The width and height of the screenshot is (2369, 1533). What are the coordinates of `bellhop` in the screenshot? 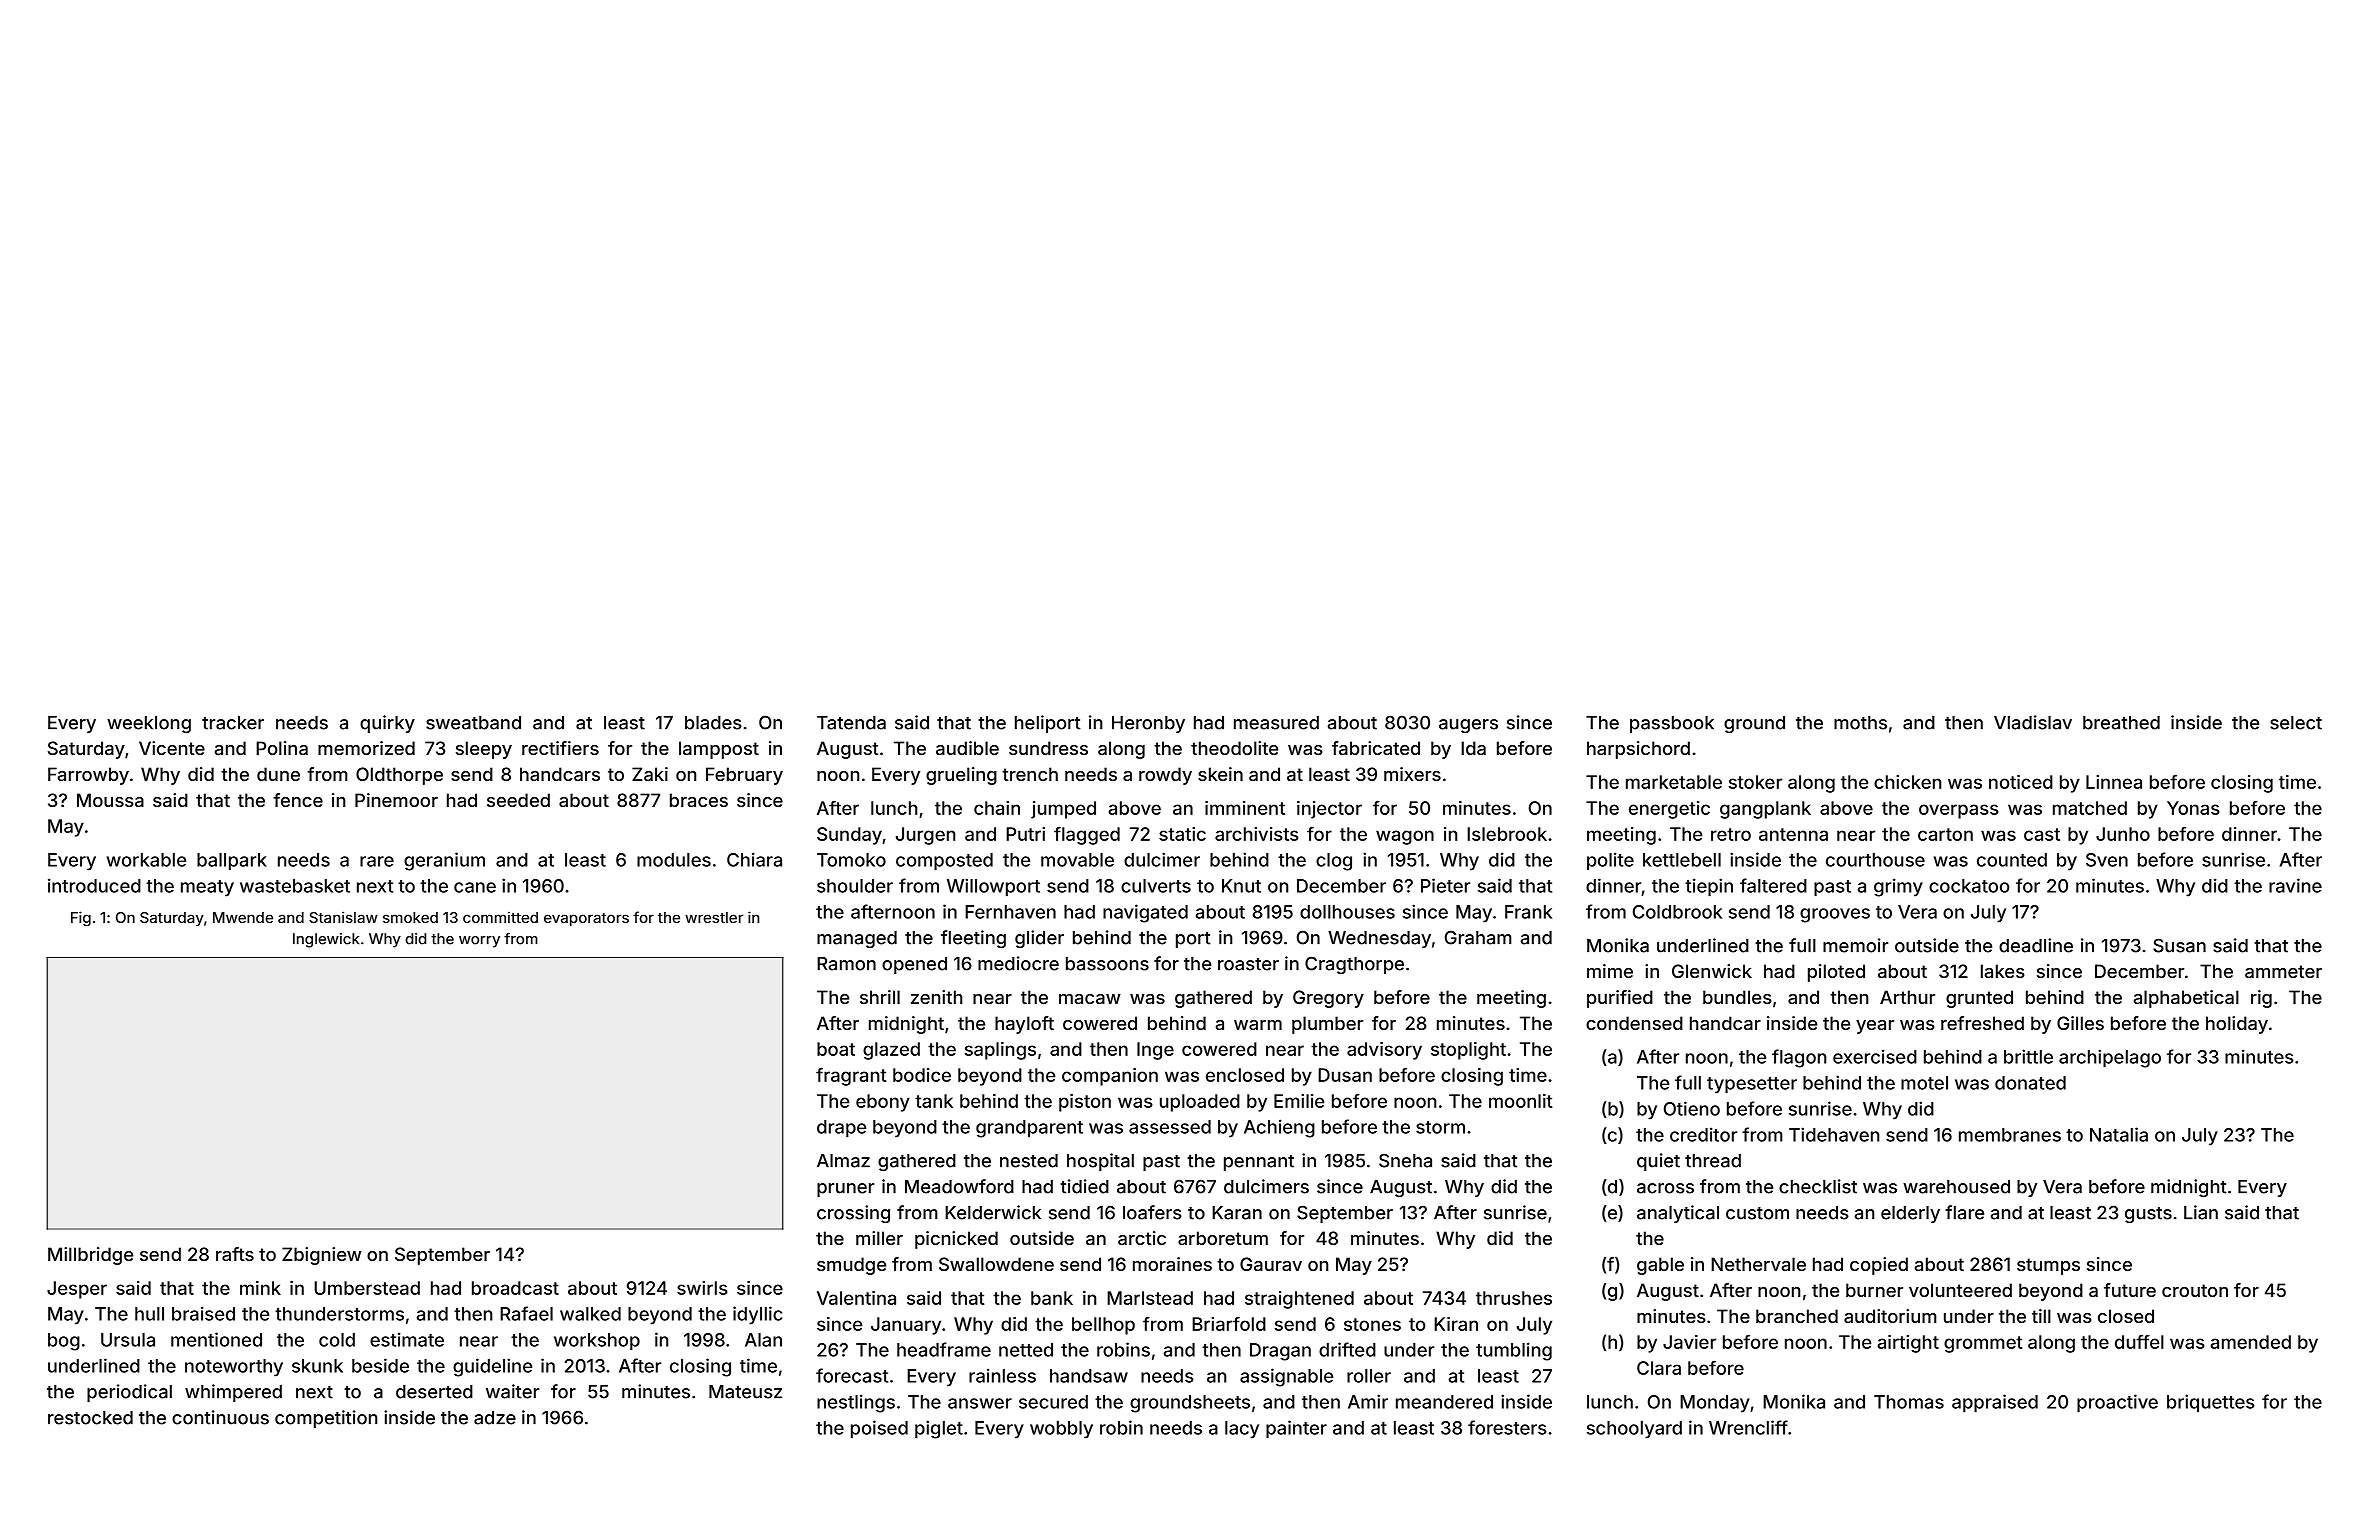 It's located at (1103, 1326).
